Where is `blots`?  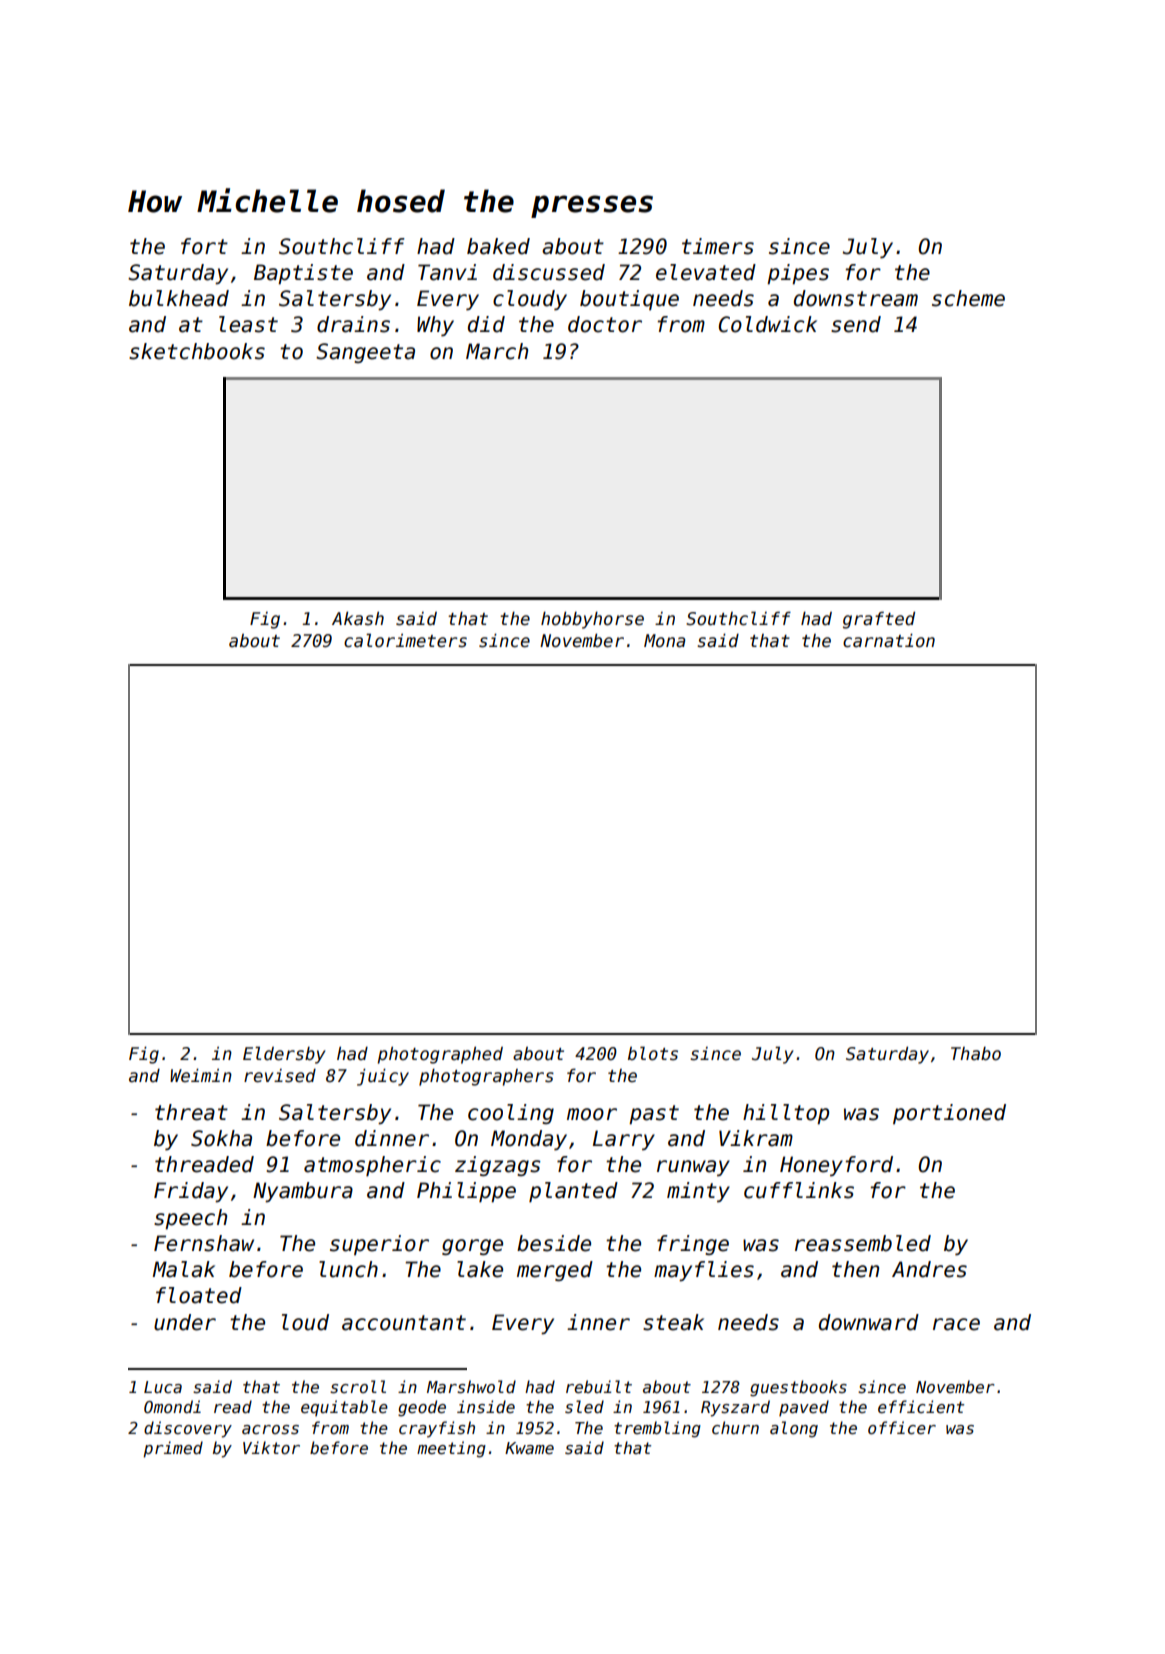
blots is located at coordinates (653, 1053).
